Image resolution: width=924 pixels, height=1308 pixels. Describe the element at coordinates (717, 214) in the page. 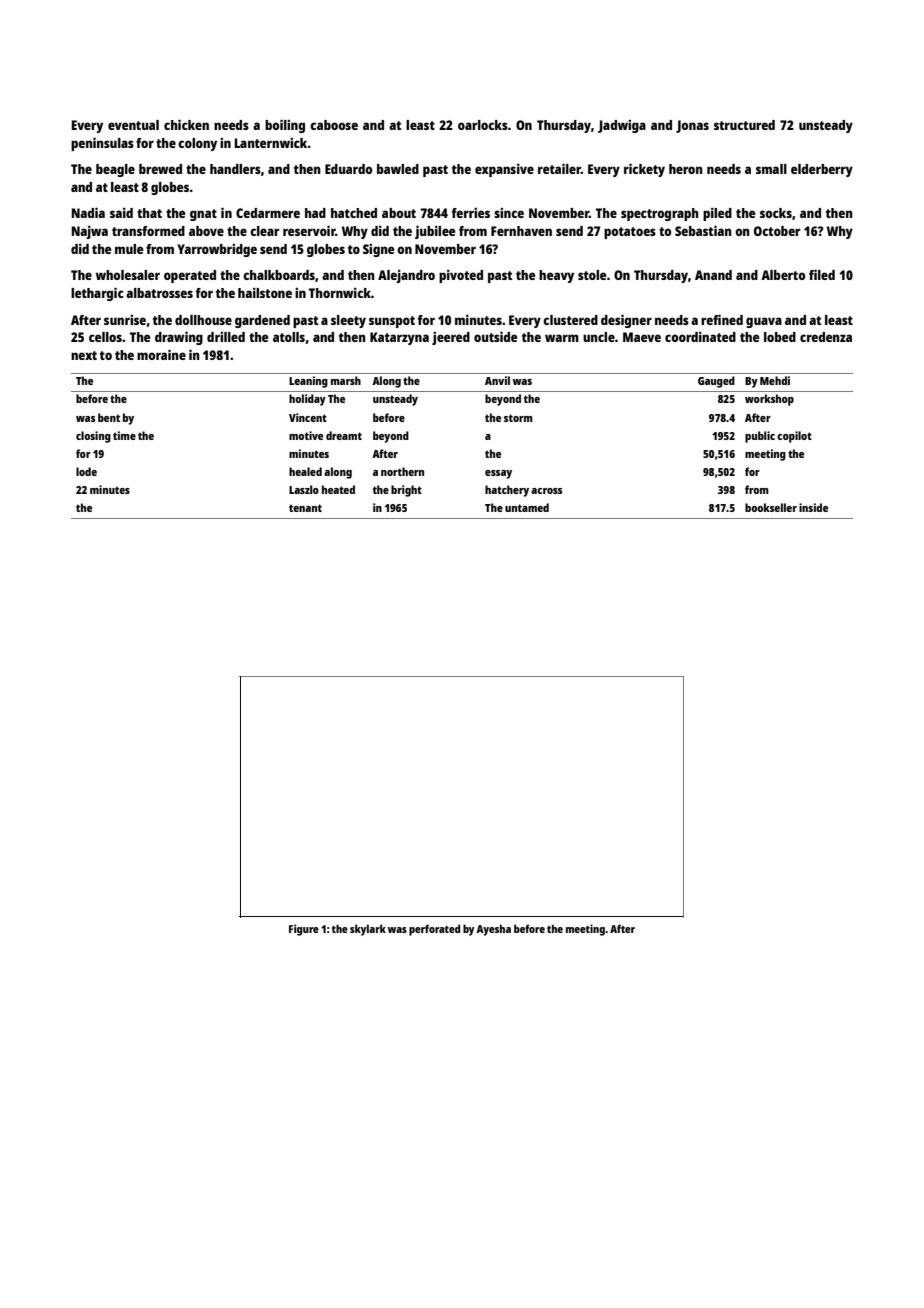

I see `piled` at that location.
